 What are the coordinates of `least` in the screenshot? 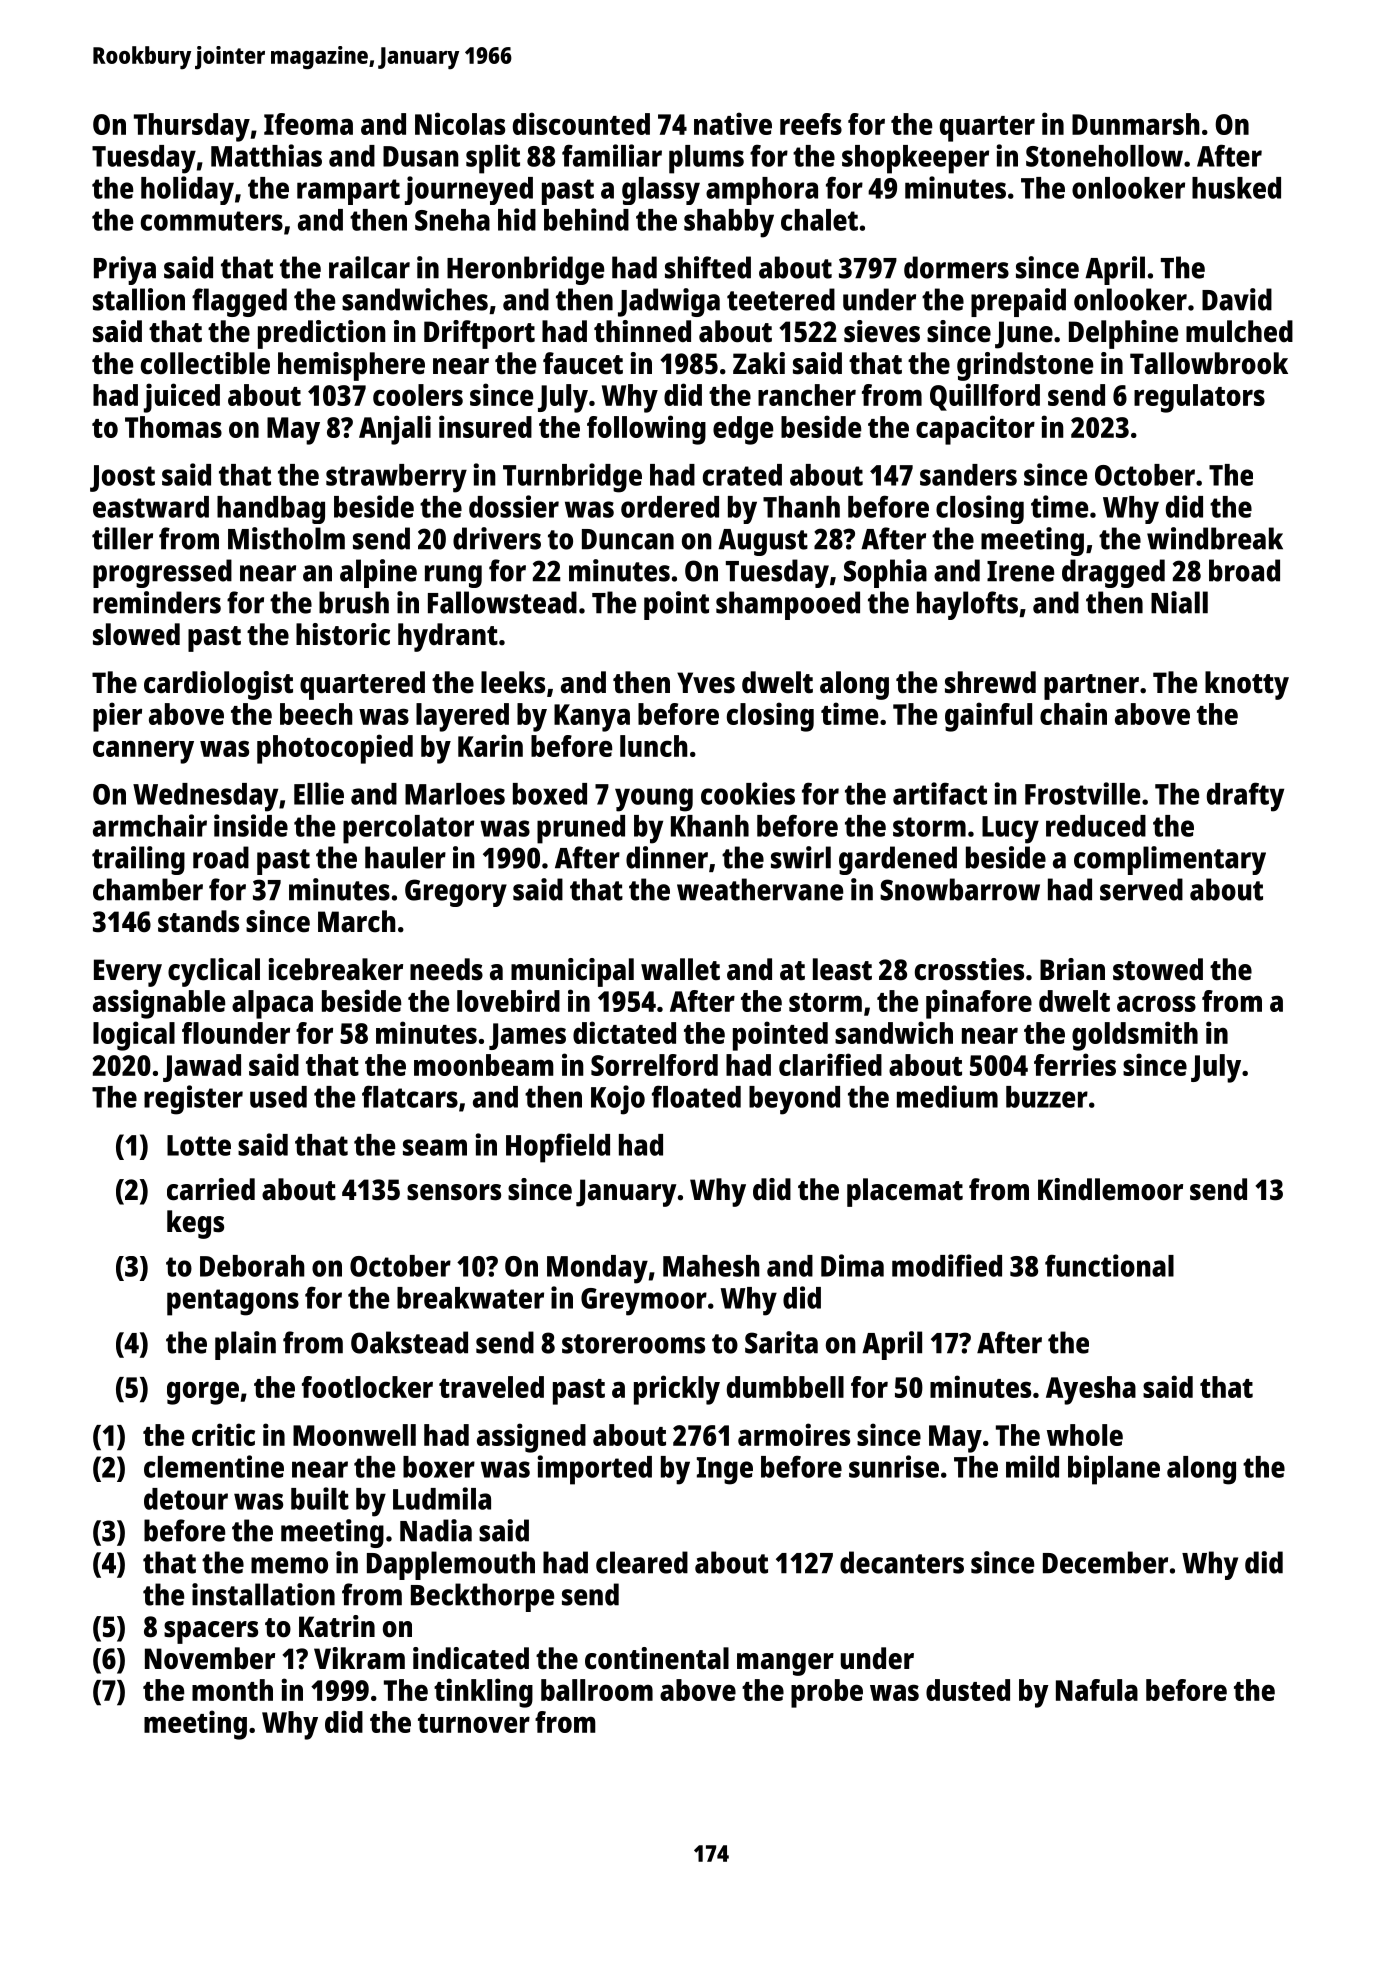 It's located at (842, 969).
